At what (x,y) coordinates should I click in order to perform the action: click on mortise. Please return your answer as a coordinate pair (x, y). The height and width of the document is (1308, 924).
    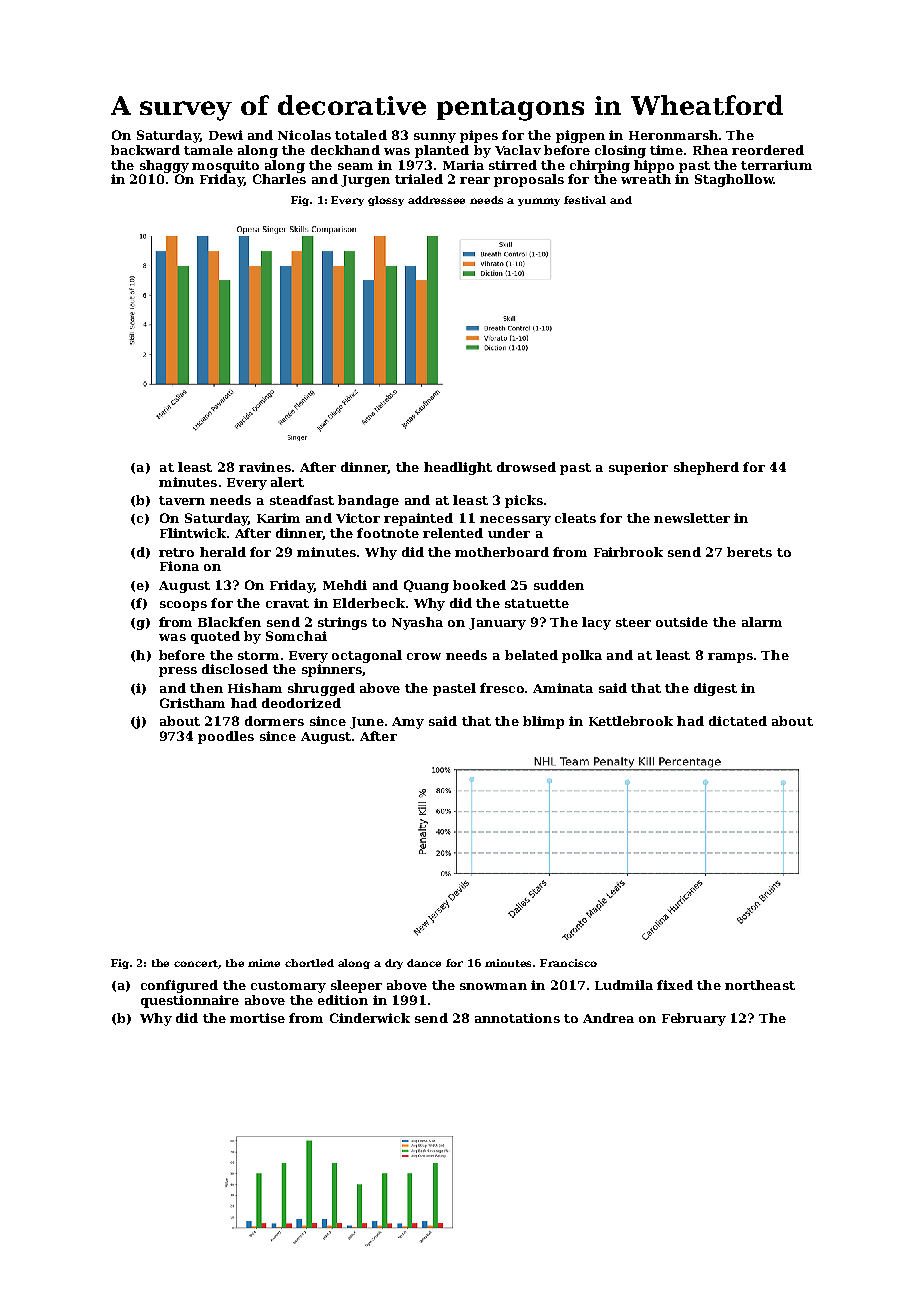
    Looking at the image, I should click on (257, 1018).
